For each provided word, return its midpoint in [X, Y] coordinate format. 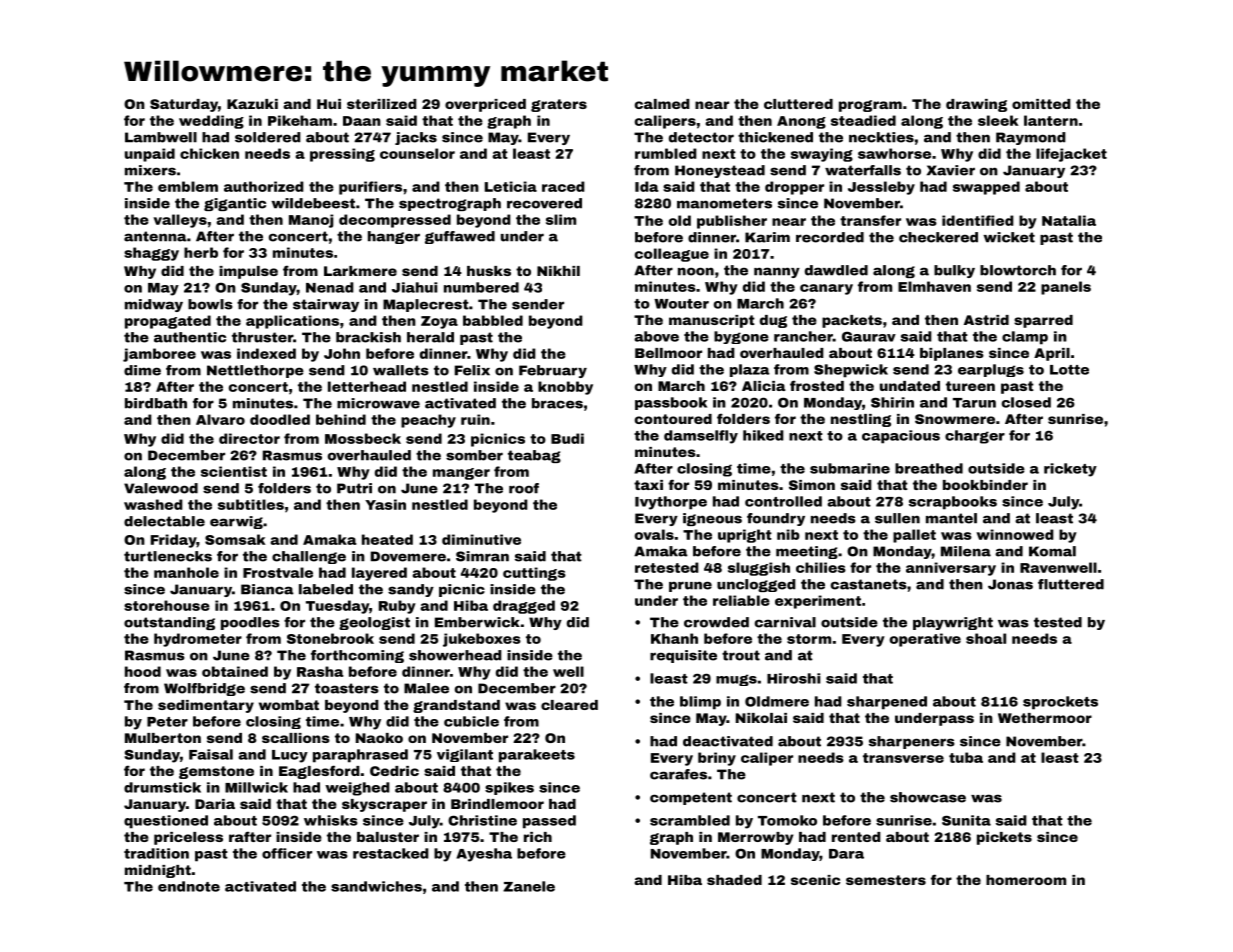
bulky [954, 271]
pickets [1004, 838]
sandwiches [376, 886]
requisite [683, 656]
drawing [976, 105]
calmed [662, 104]
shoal [986, 638]
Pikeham [300, 120]
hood [143, 671]
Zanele [529, 886]
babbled [493, 320]
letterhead [367, 386]
